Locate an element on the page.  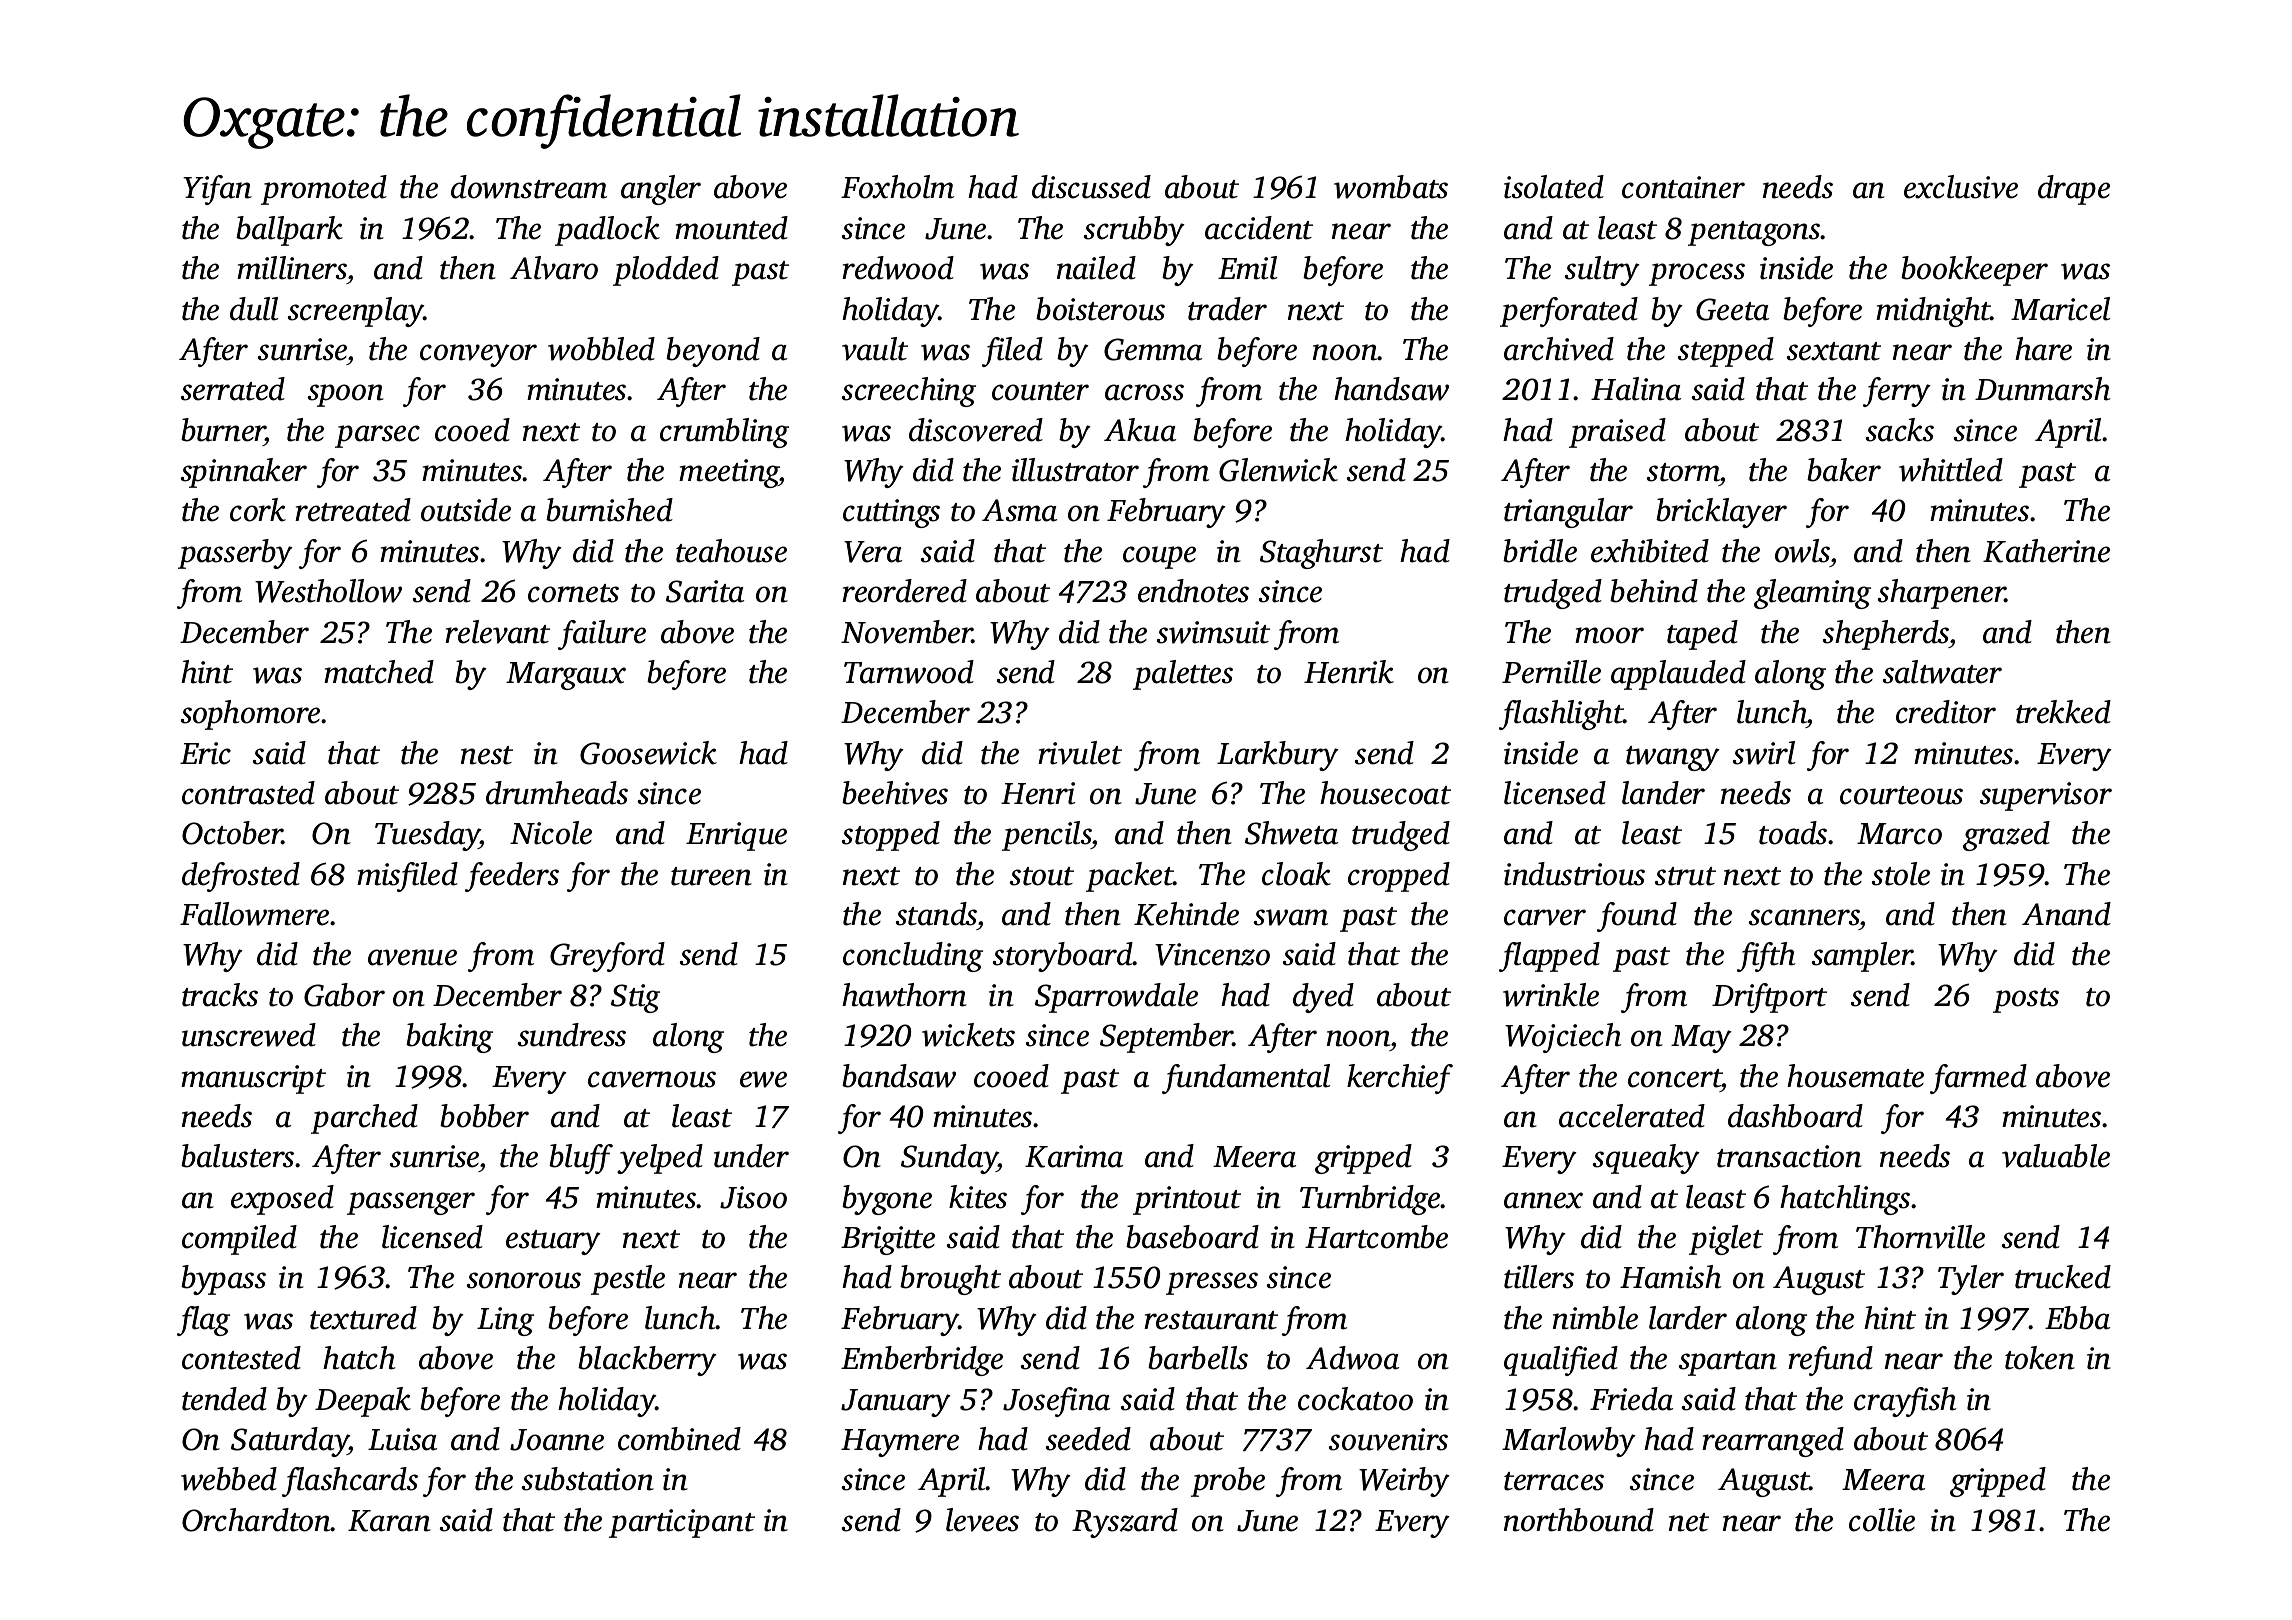
courteous is located at coordinates (1901, 795).
